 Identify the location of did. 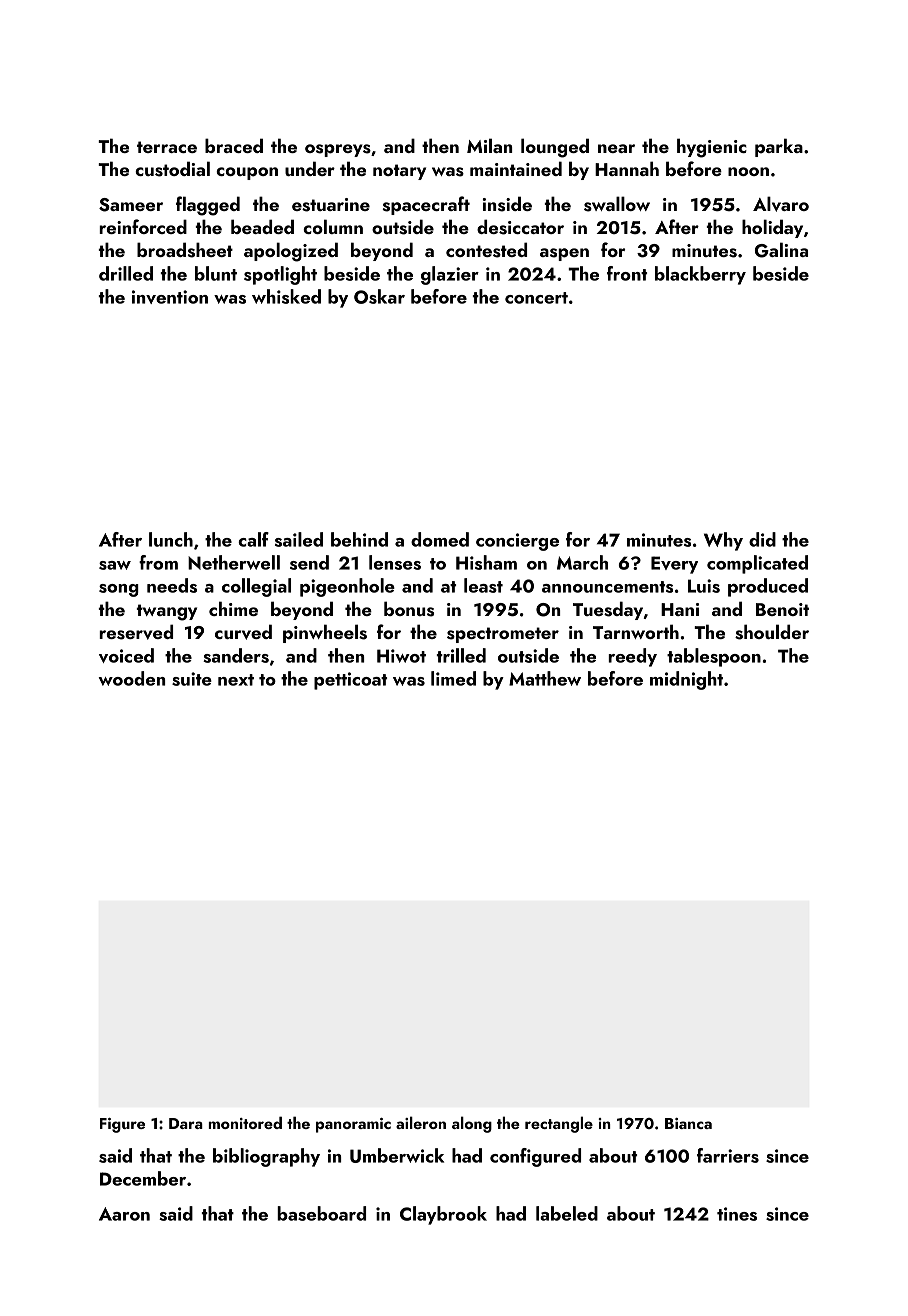
(762, 539).
